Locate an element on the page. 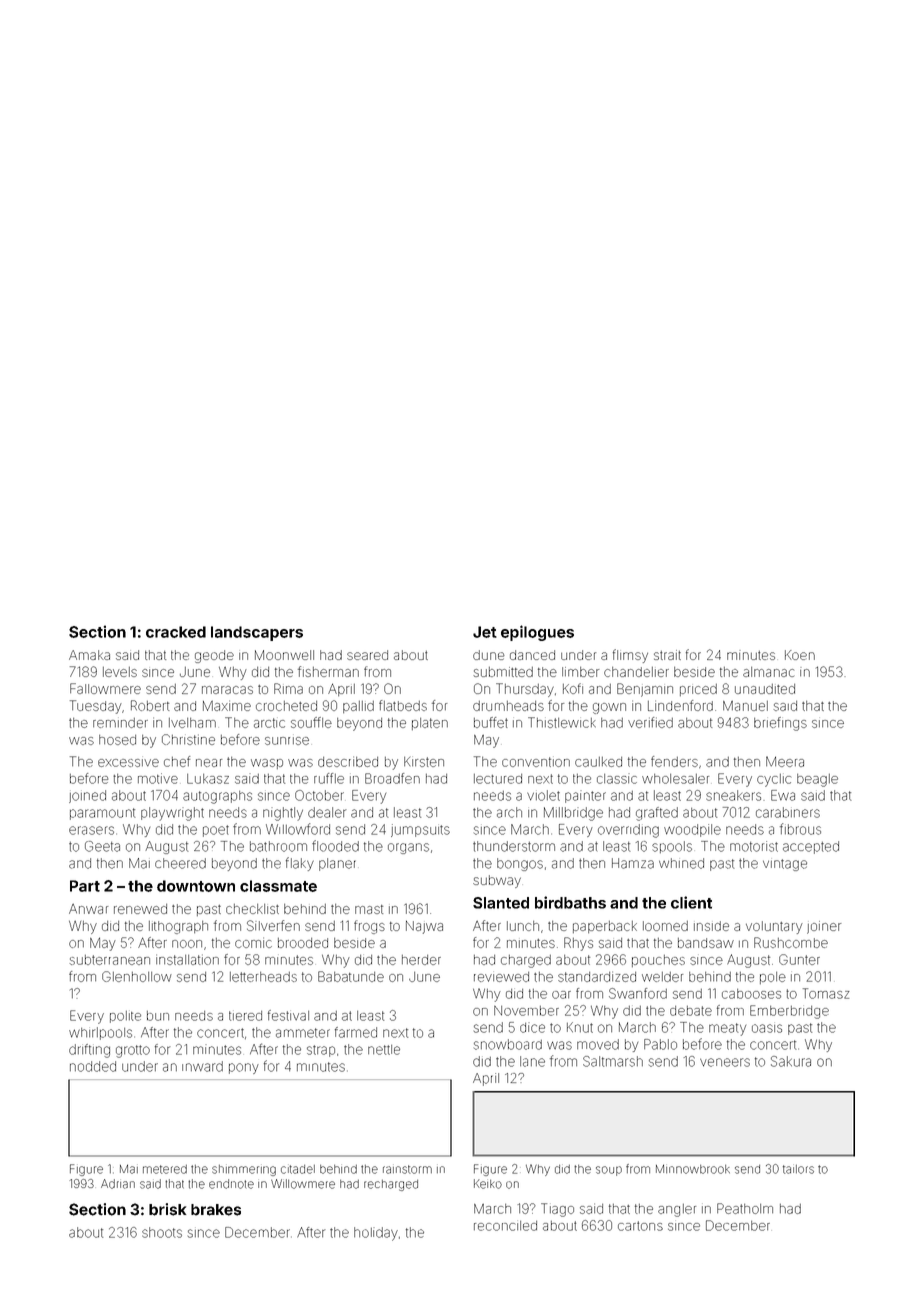  Part is located at coordinates (85, 886).
